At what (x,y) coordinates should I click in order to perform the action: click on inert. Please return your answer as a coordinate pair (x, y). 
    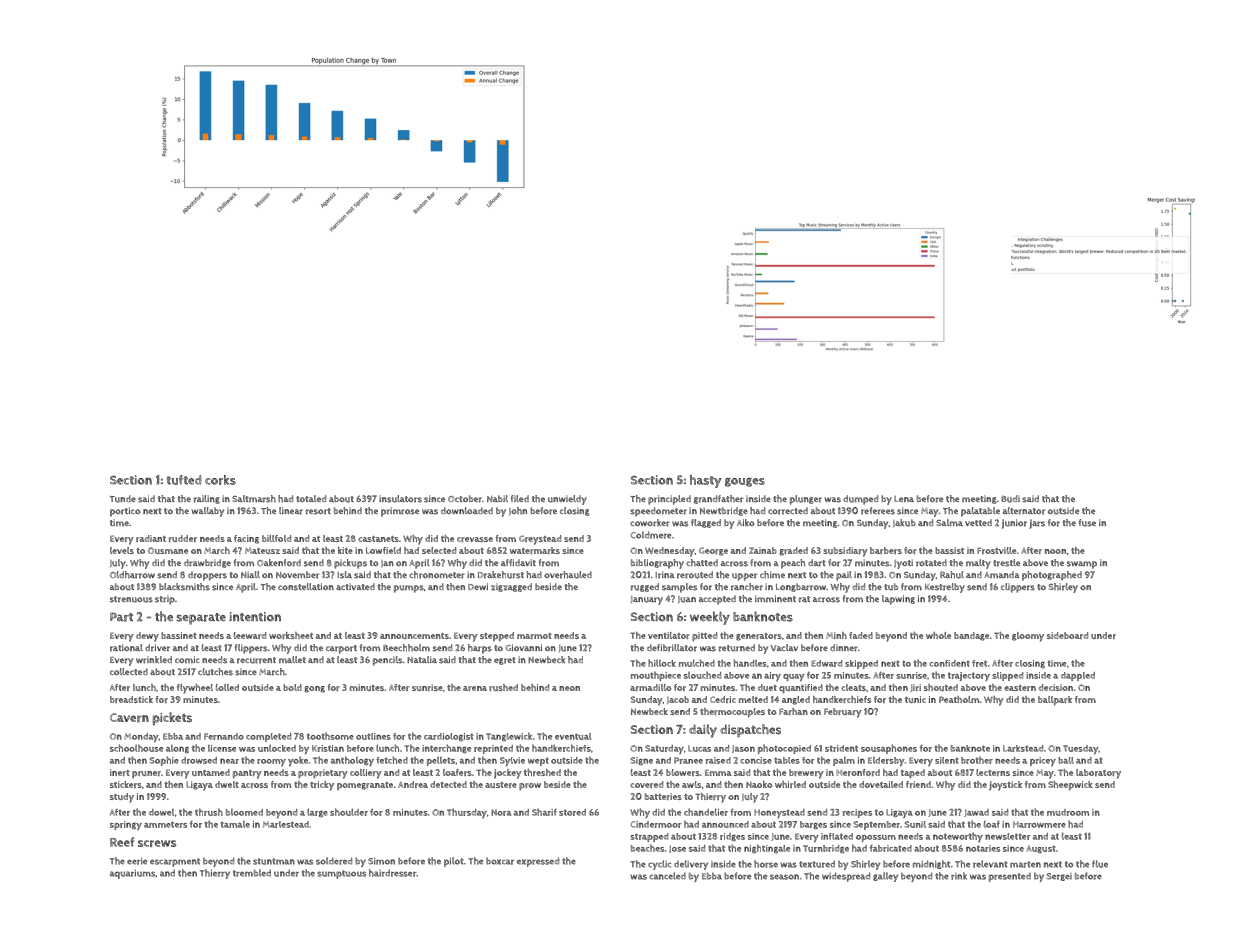
    Looking at the image, I should click on (120, 772).
